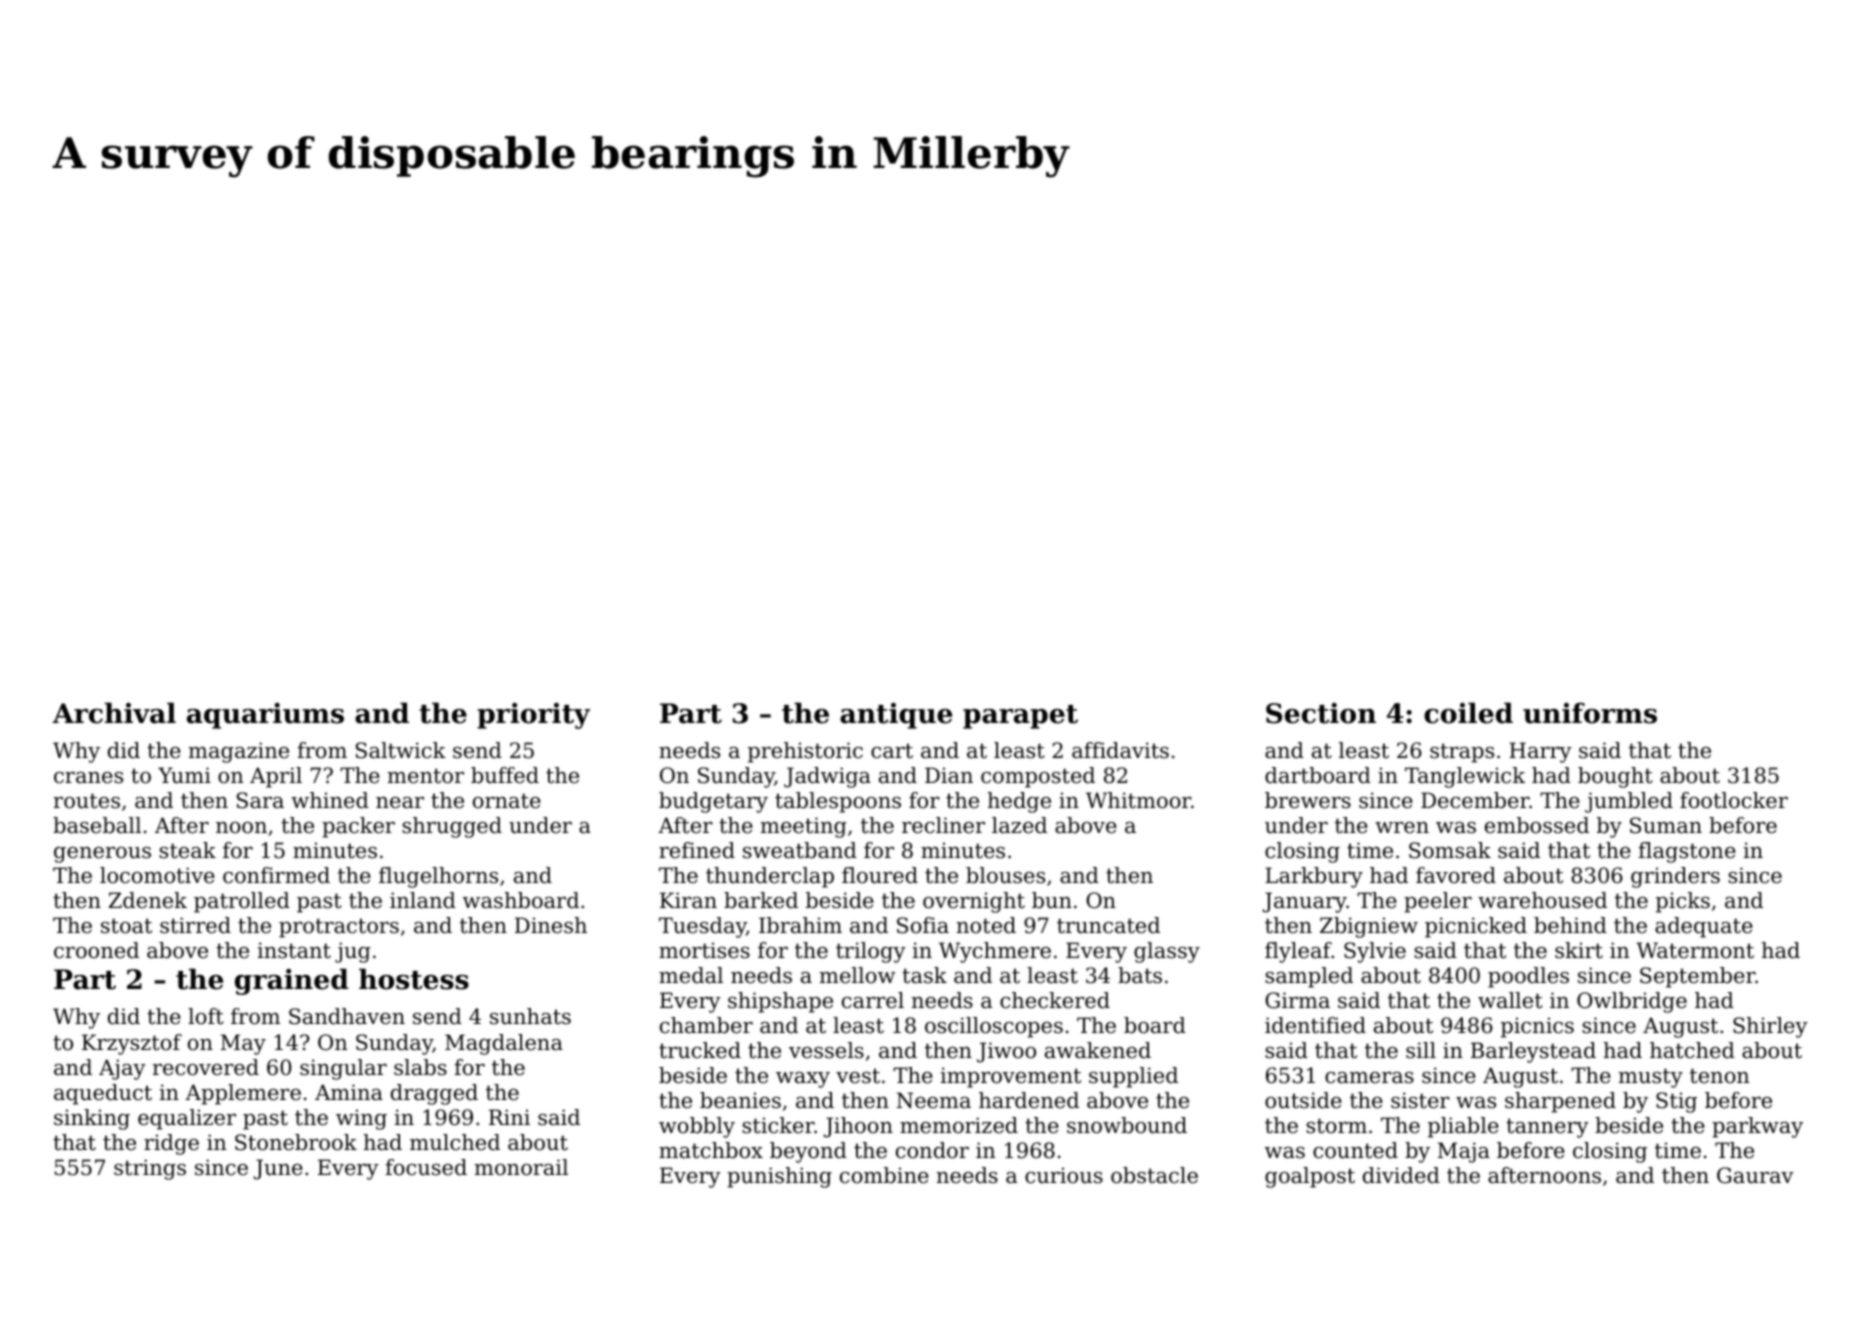 The image size is (1863, 1317). What do you see at coordinates (114, 713) in the screenshot?
I see `Archival` at bounding box center [114, 713].
